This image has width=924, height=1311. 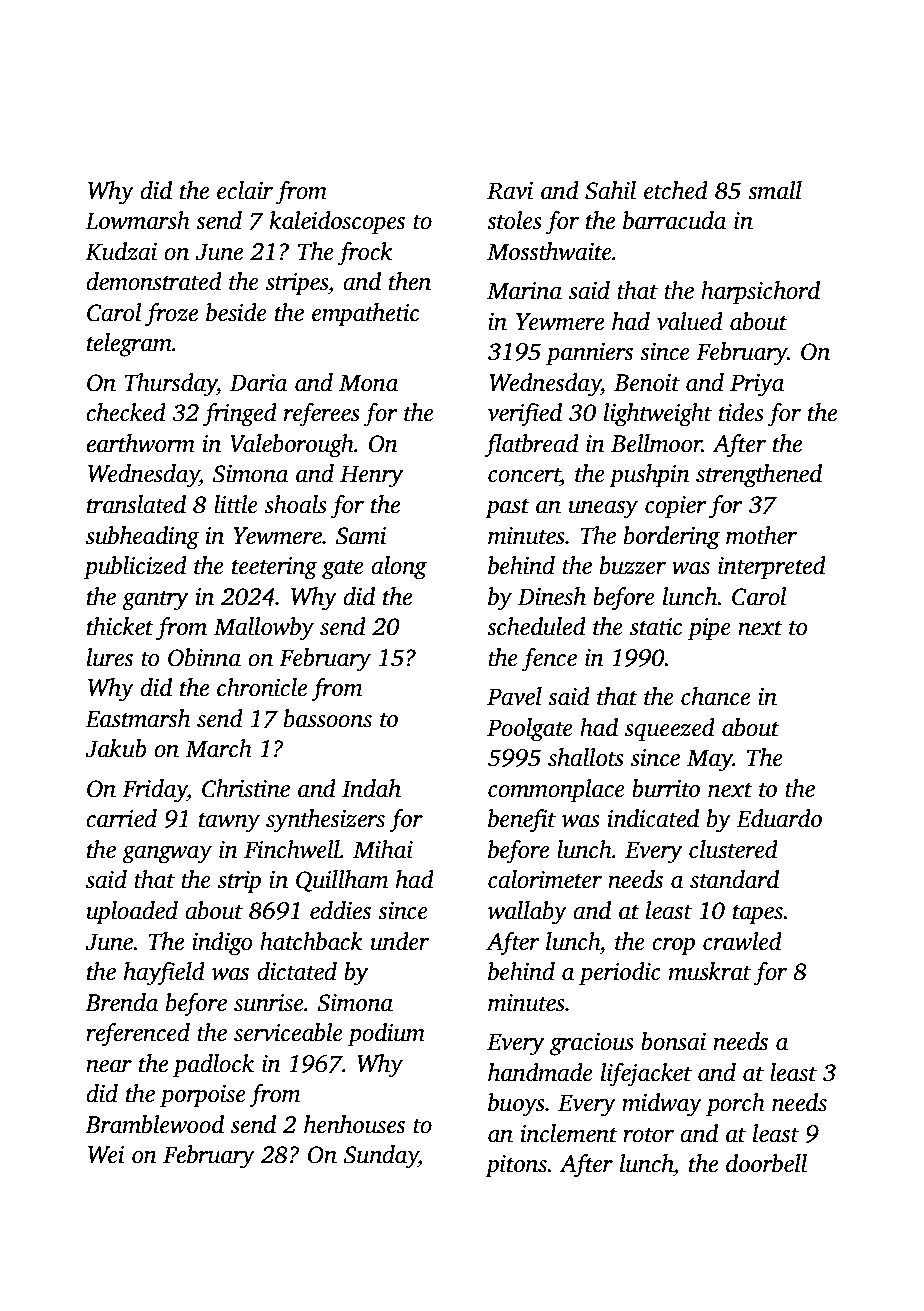 I want to click on harpsichord, so click(x=760, y=293).
